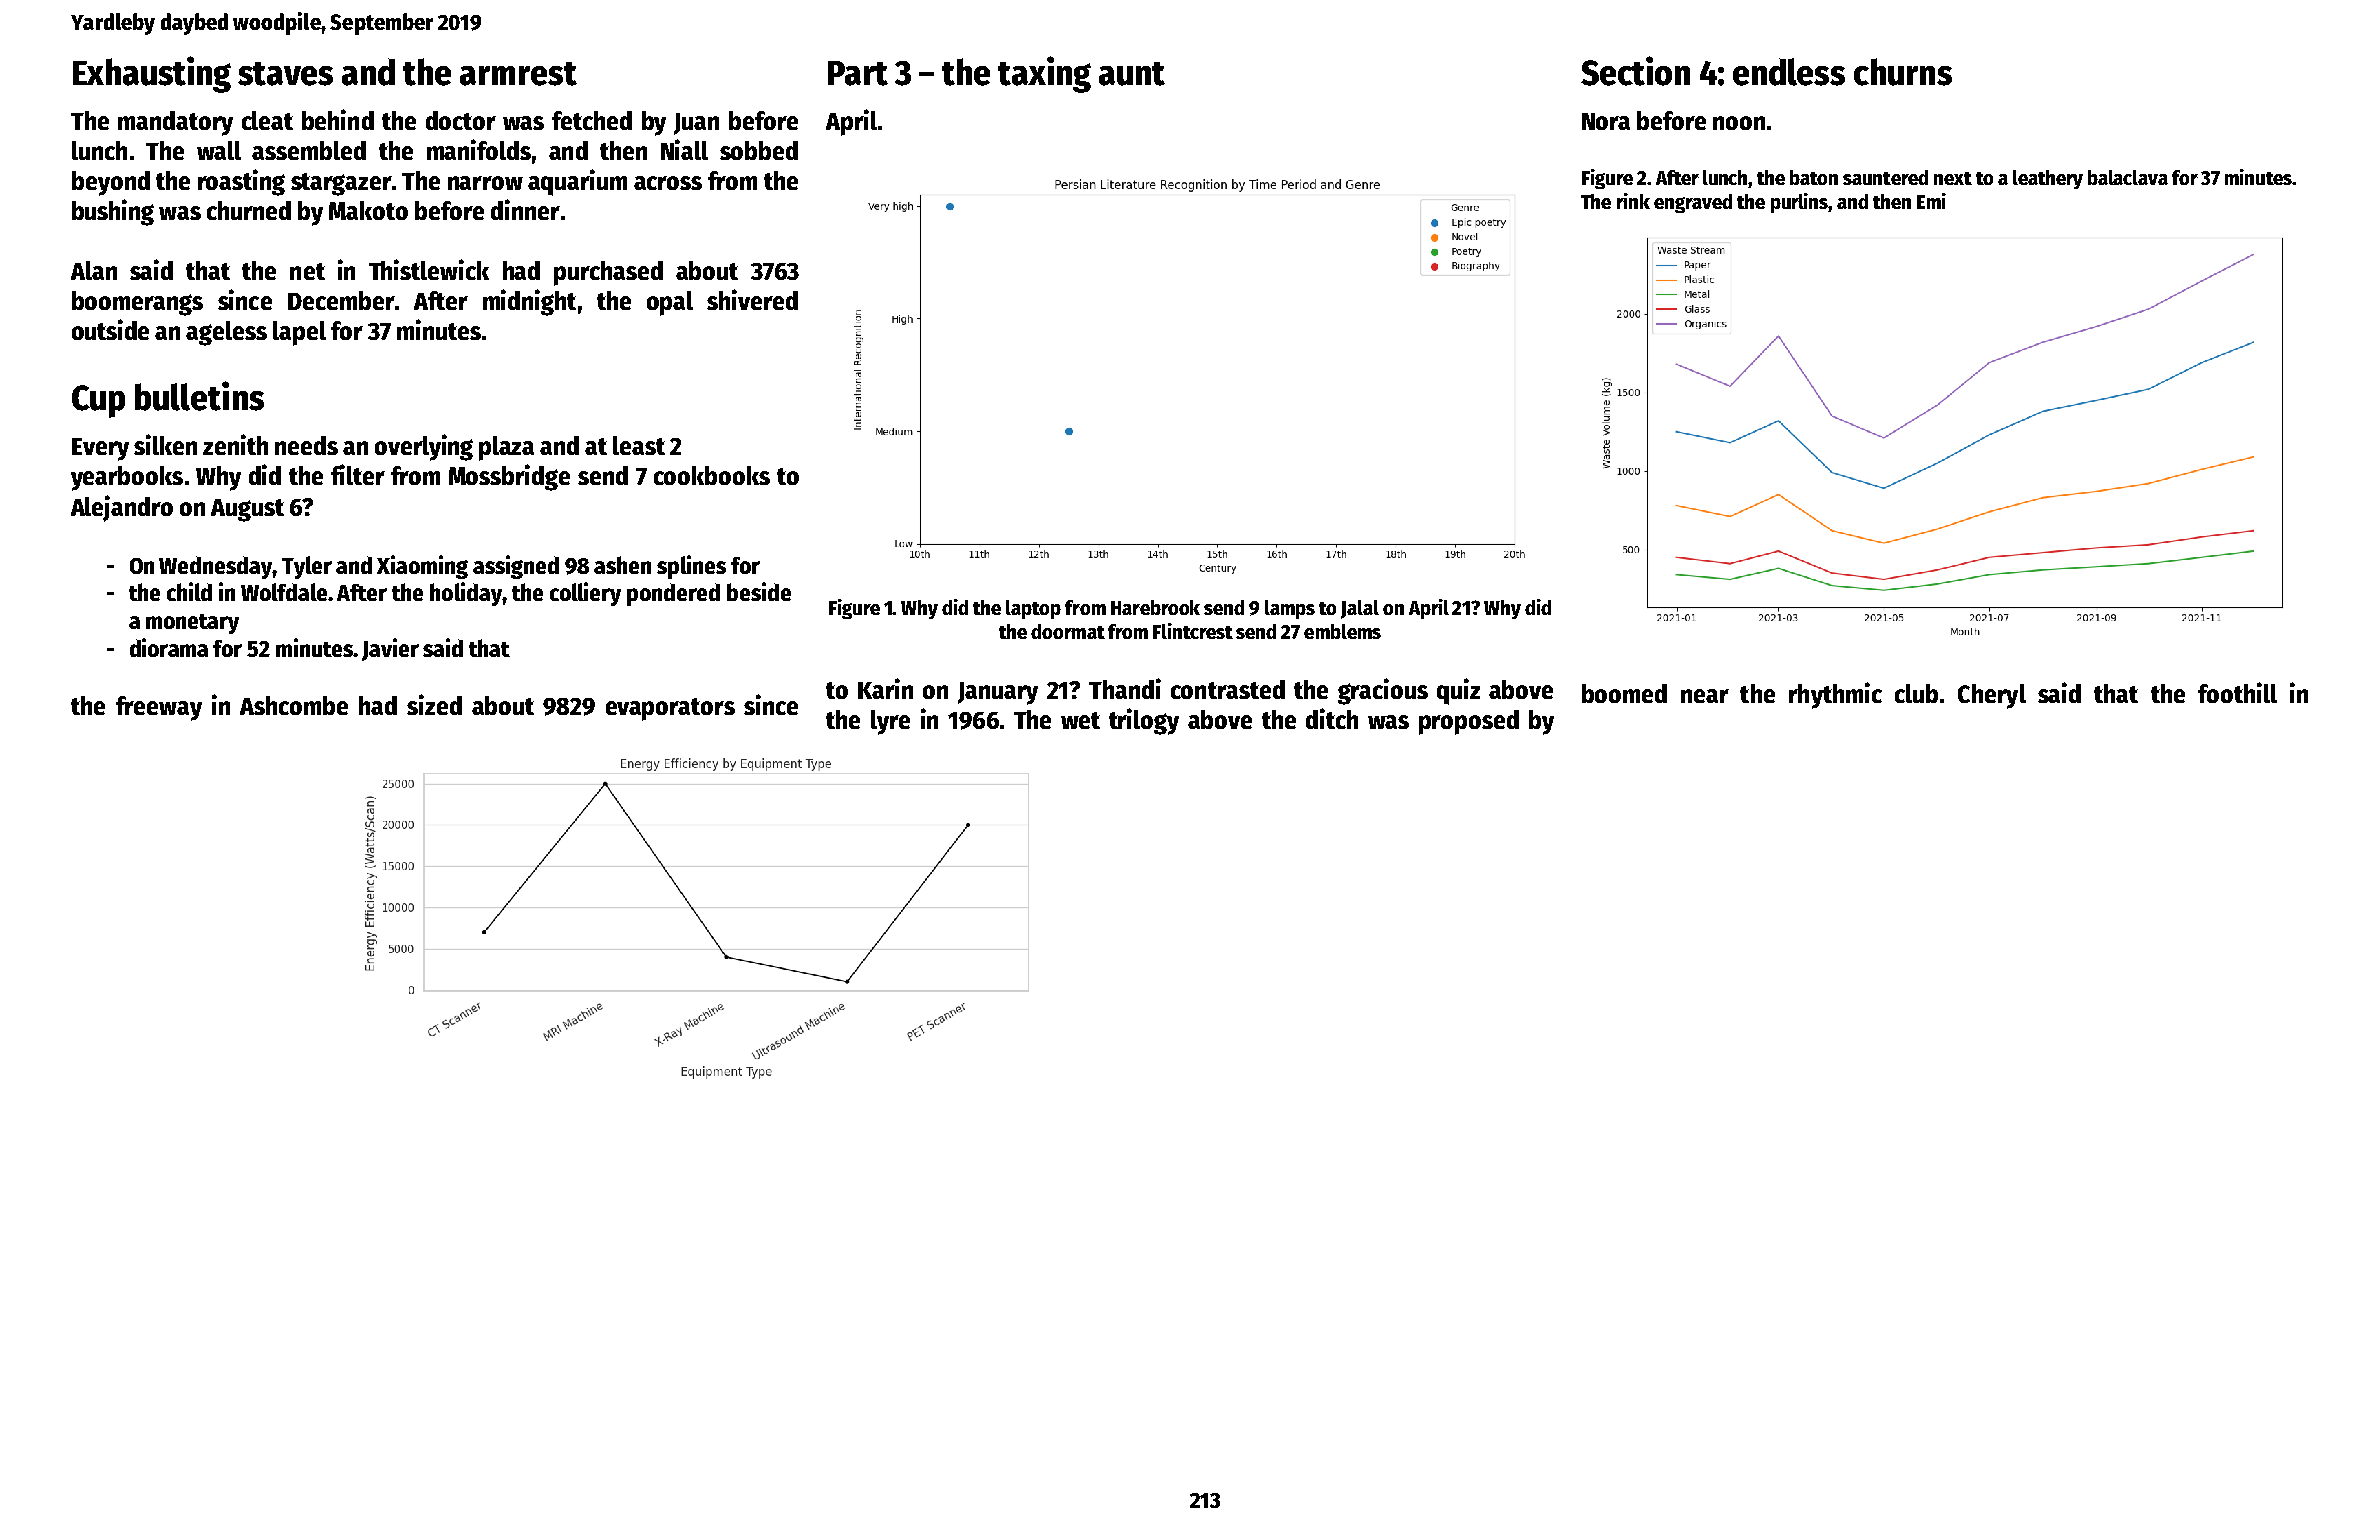 The width and height of the screenshot is (2380, 1540). What do you see at coordinates (390, 649) in the screenshot?
I see `Javier` at bounding box center [390, 649].
